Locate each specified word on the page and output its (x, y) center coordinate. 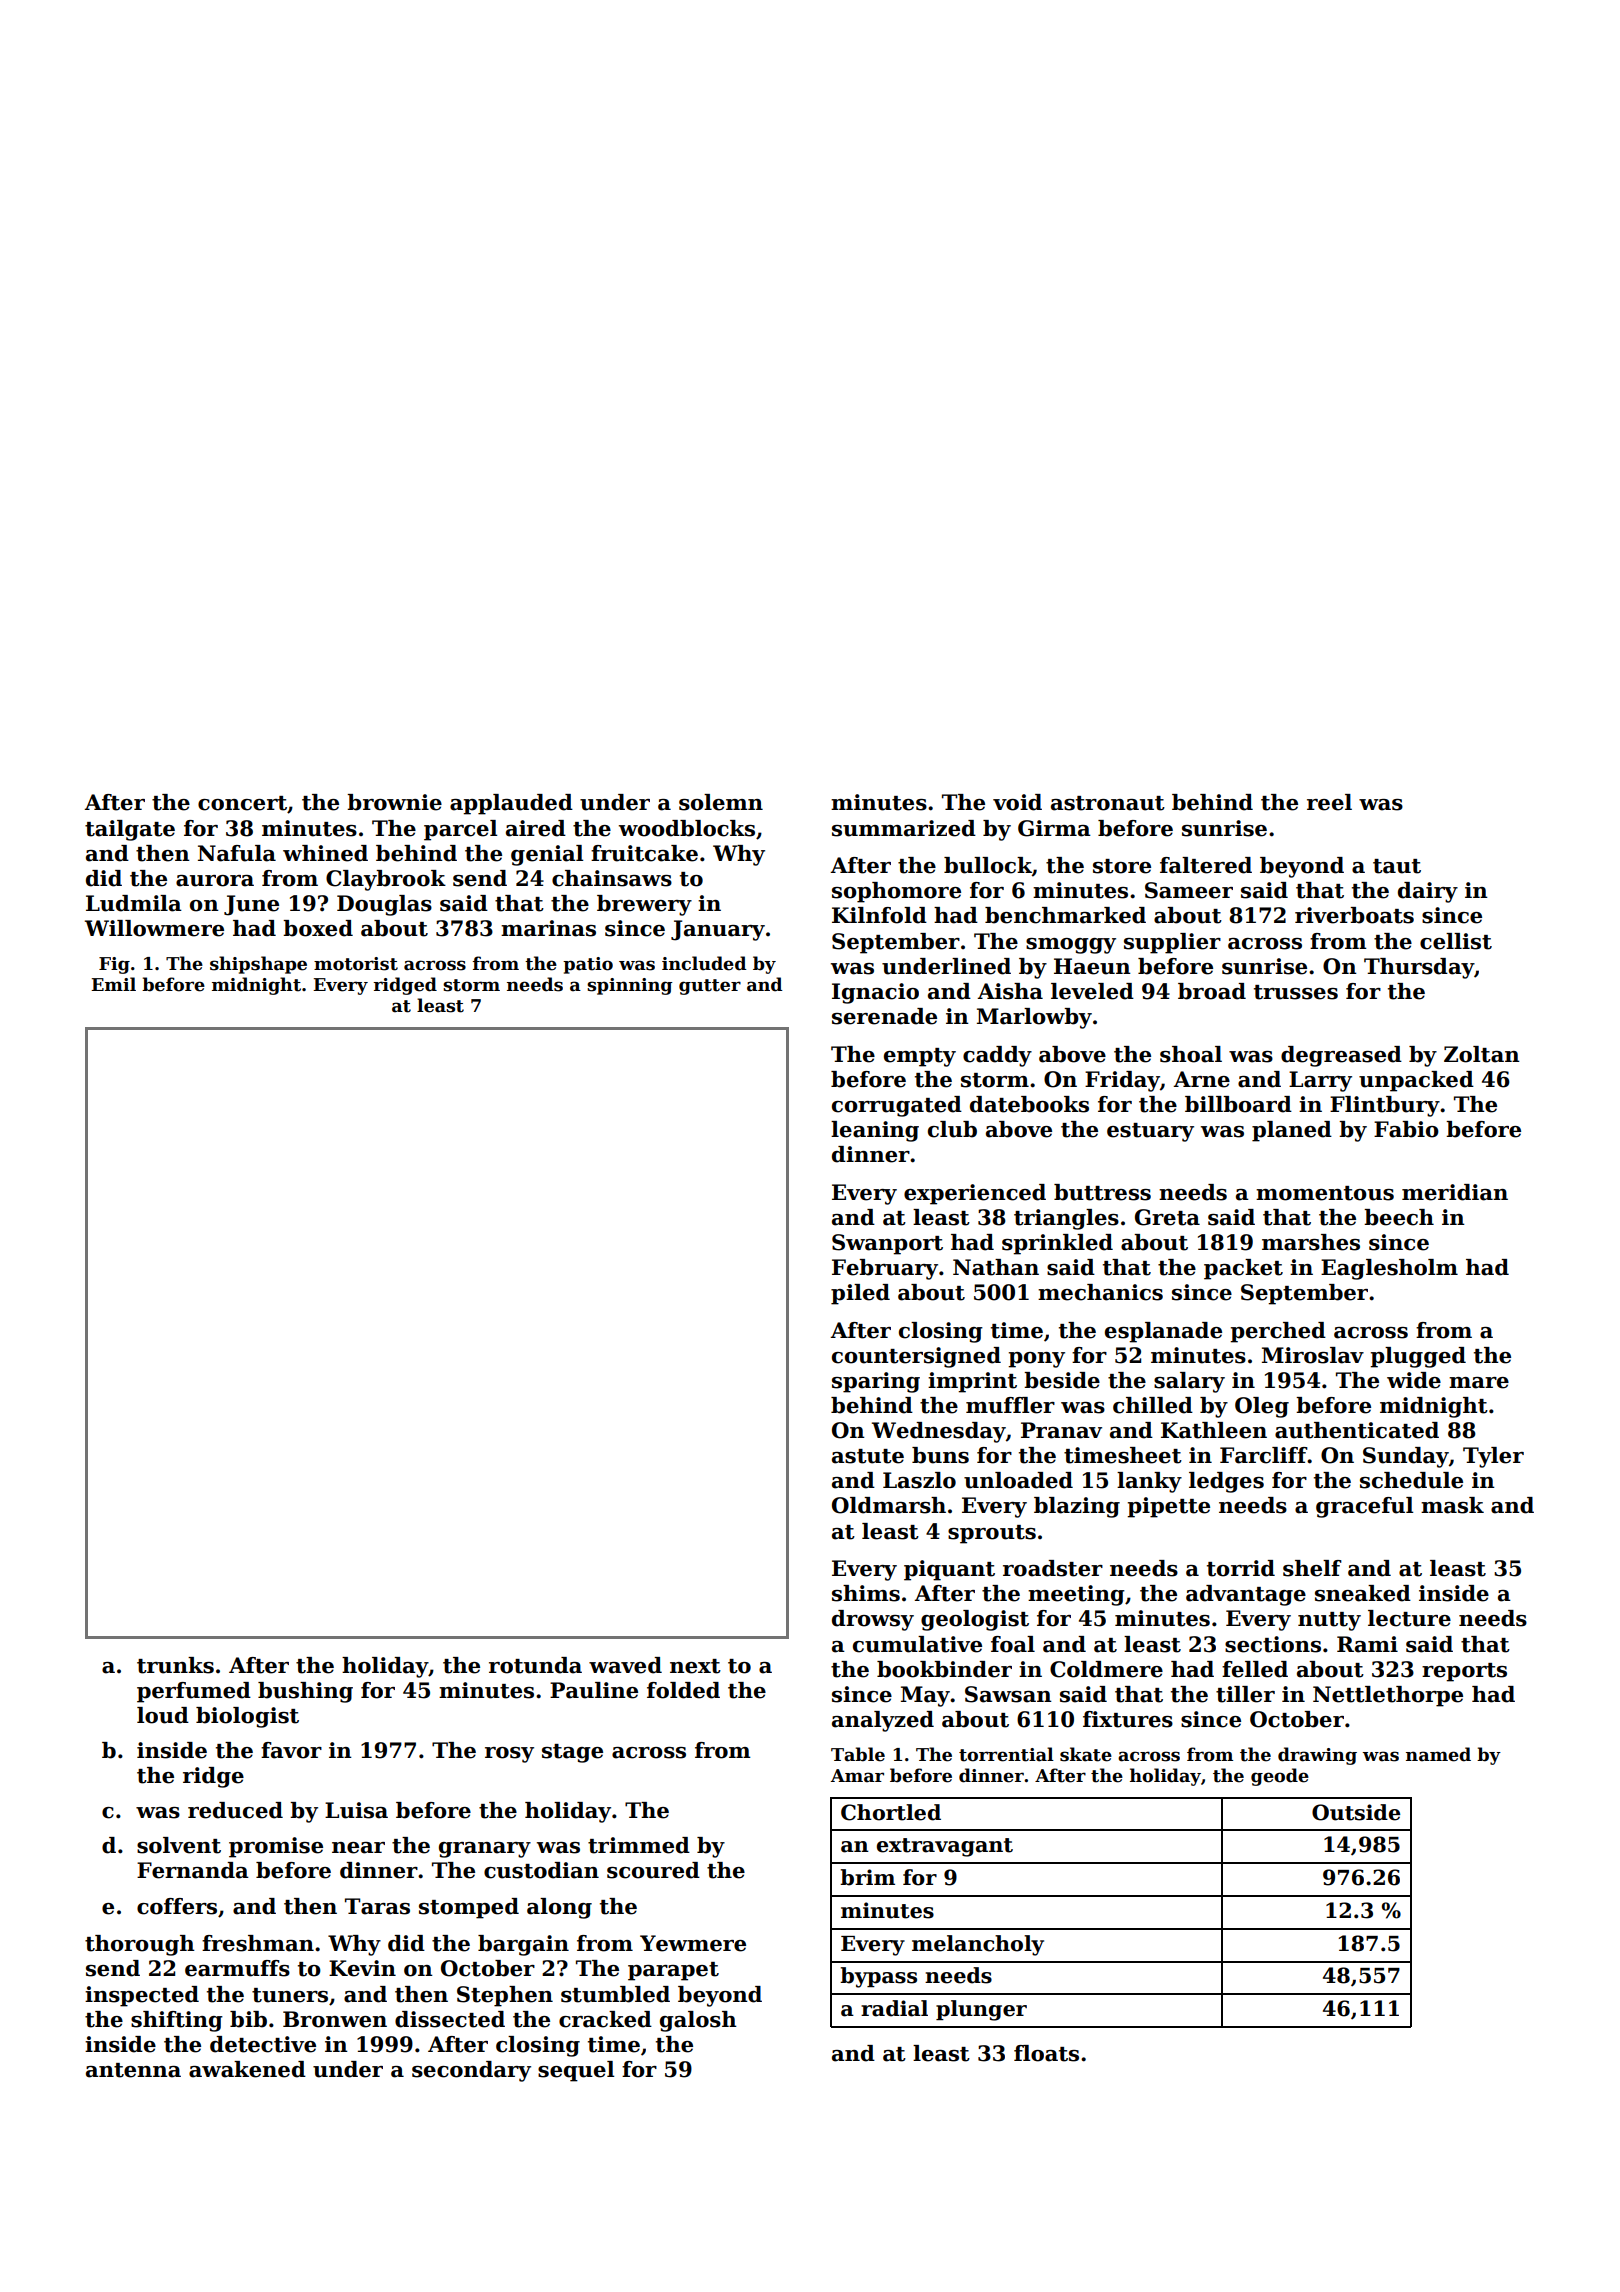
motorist (356, 964)
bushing (305, 1692)
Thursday (1419, 968)
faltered (1206, 865)
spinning (630, 986)
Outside (1356, 1812)
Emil (113, 984)
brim (867, 1877)
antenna (133, 2070)
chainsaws (612, 878)
